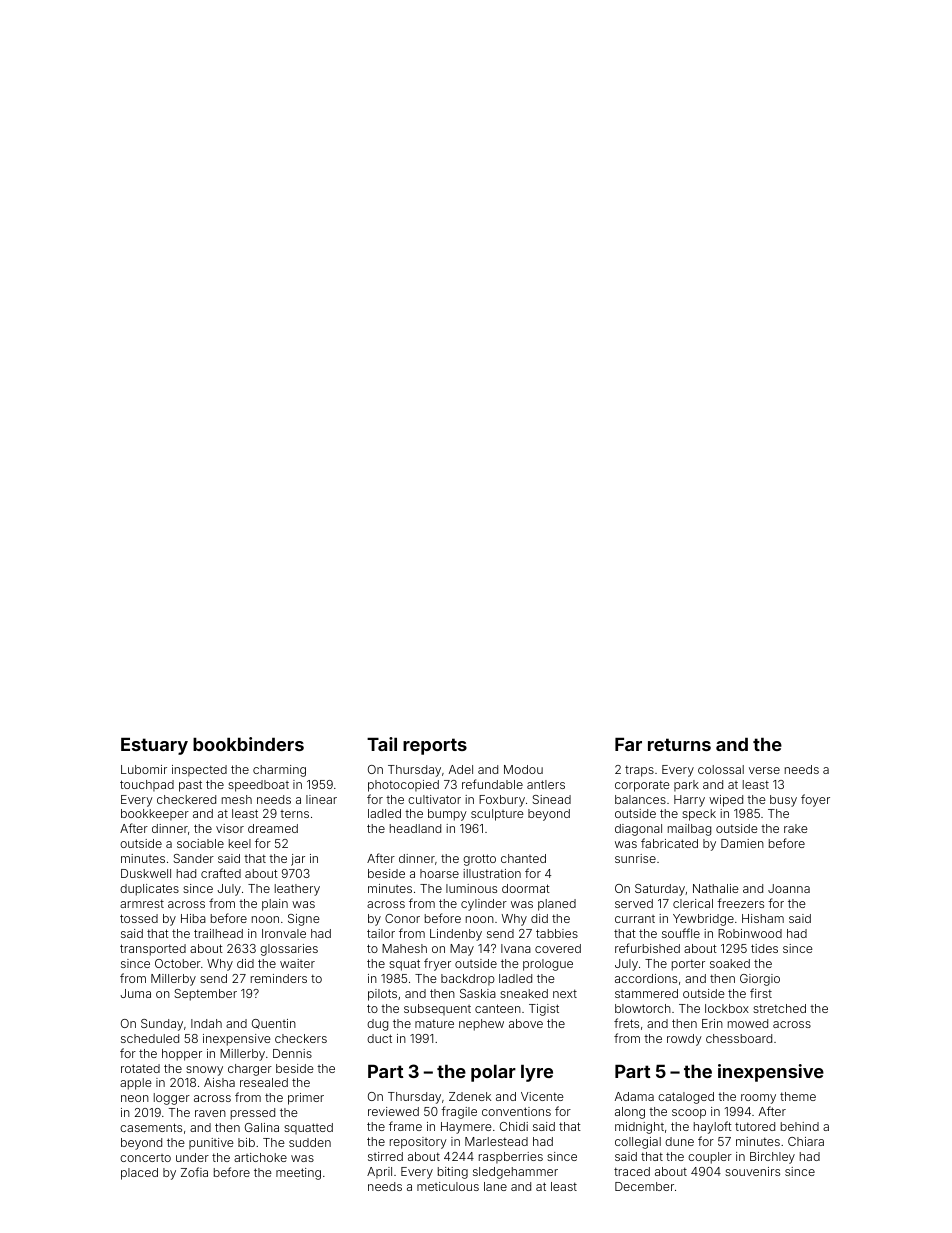 This image has width=952, height=1233. Describe the element at coordinates (439, 873) in the image. I see `hoarse` at that location.
